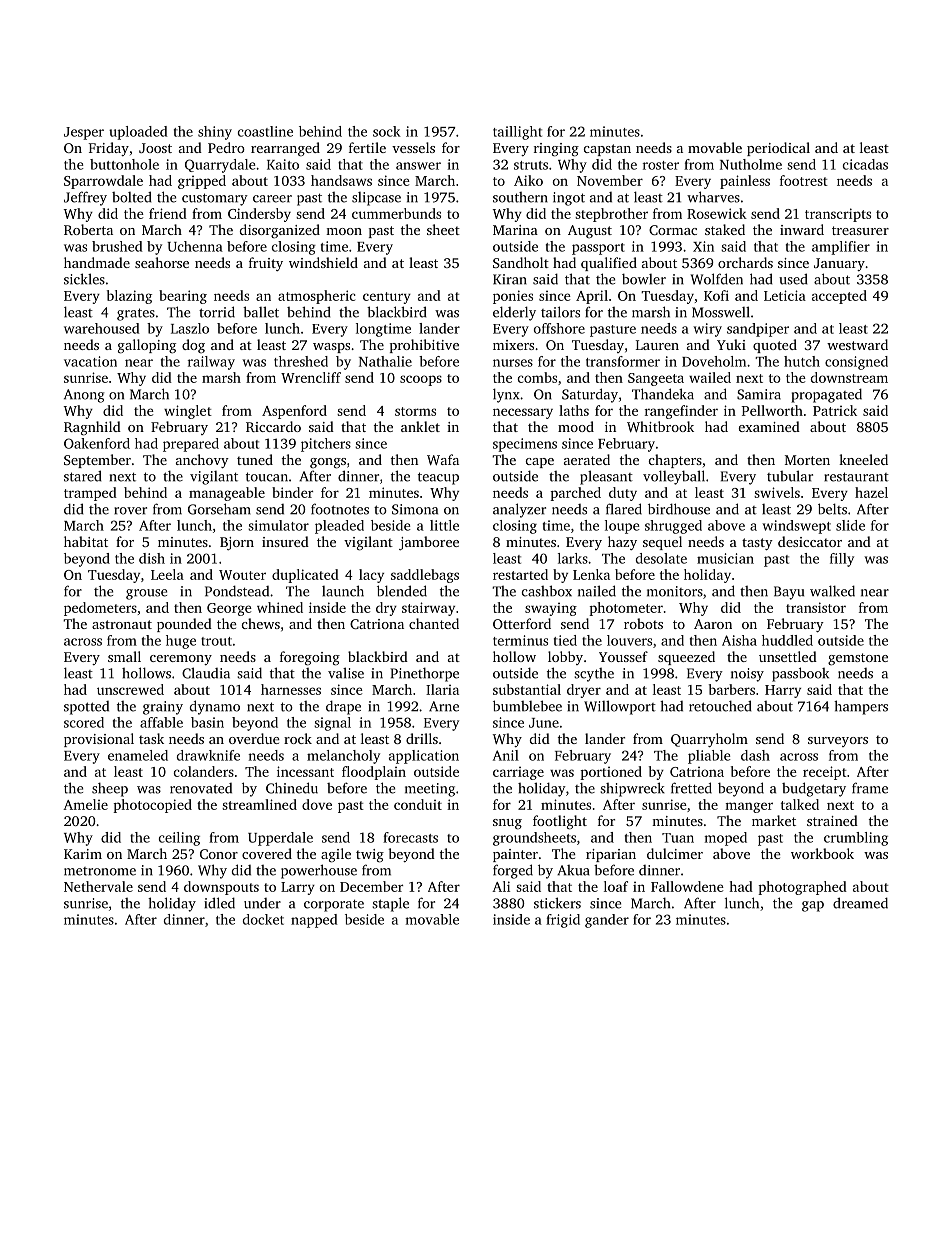 The image size is (952, 1233). I want to click on vessels, so click(413, 147).
